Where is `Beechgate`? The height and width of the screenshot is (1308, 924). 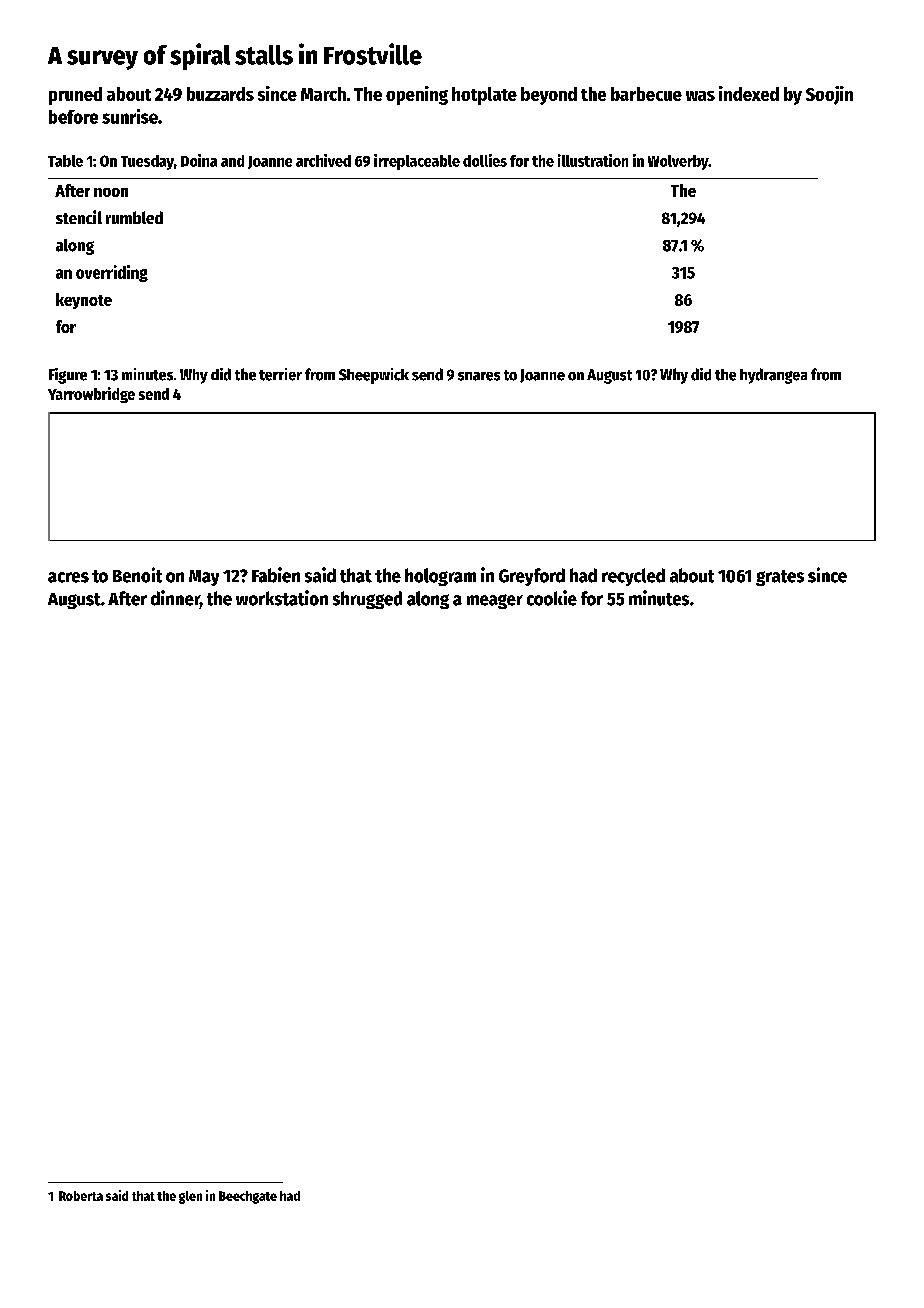 Beechgate is located at coordinates (248, 1197).
